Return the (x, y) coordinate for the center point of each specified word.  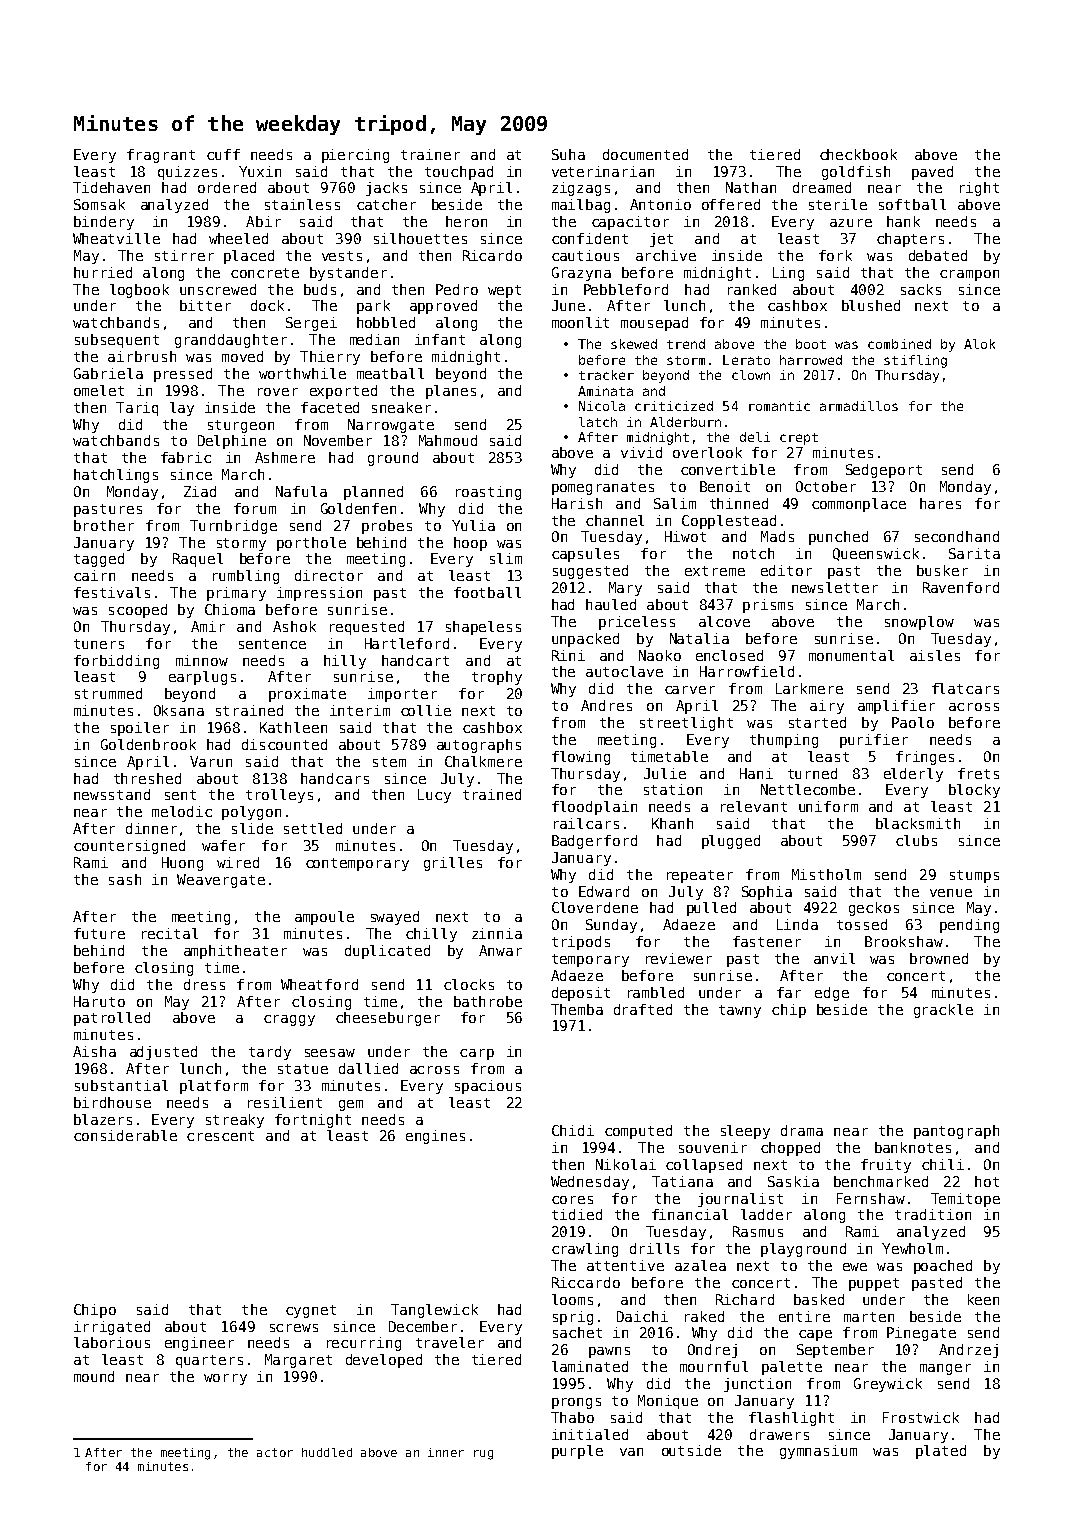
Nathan (751, 187)
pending (969, 926)
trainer (430, 154)
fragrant (161, 156)
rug (483, 1455)
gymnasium (818, 1452)
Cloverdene (595, 907)
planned (373, 493)
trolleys (279, 796)
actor (275, 1452)
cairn (94, 575)
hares (940, 503)
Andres (606, 705)
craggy (289, 1020)
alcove (724, 621)
